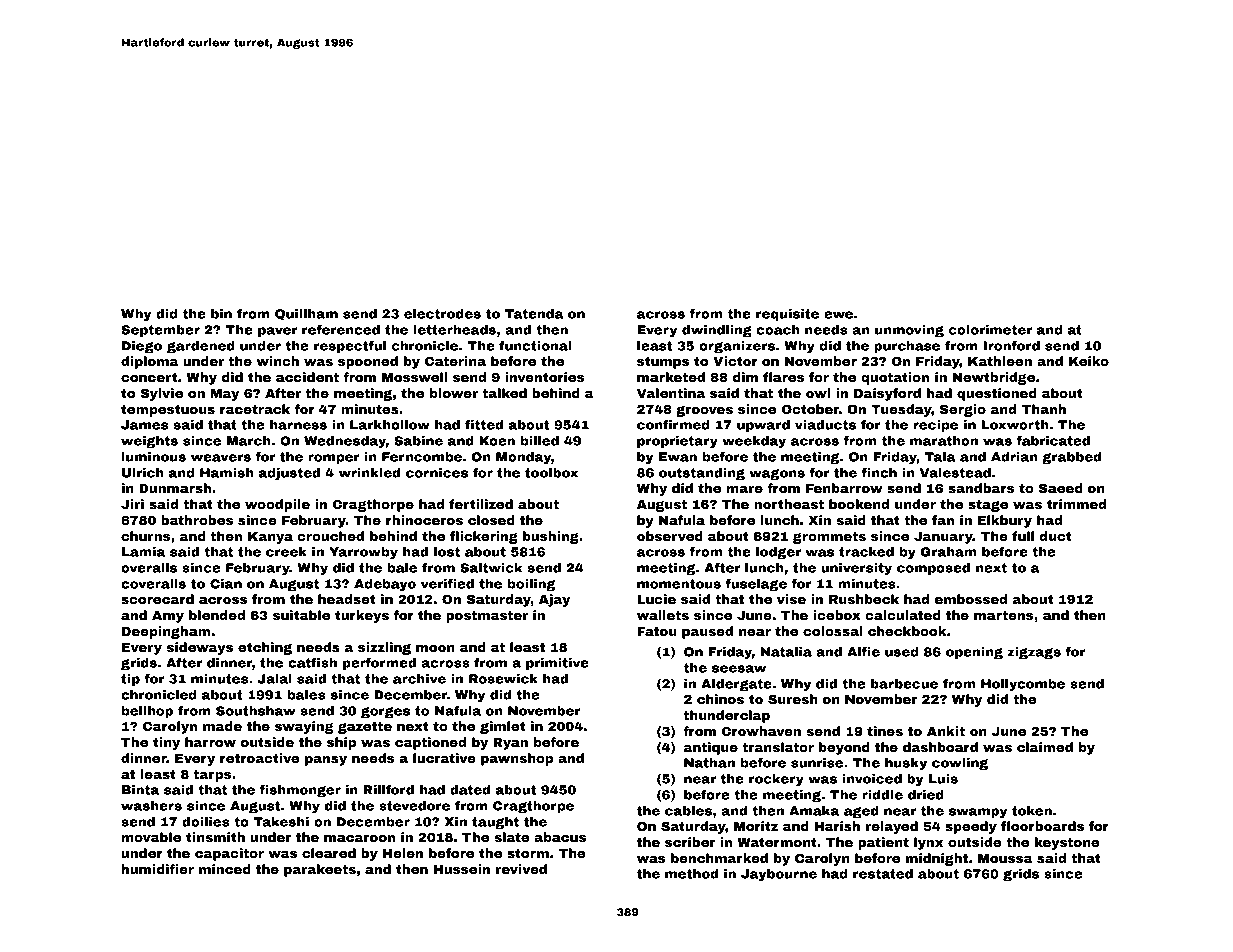 This page has height=952, width=1233. I want to click on antique, so click(711, 748).
